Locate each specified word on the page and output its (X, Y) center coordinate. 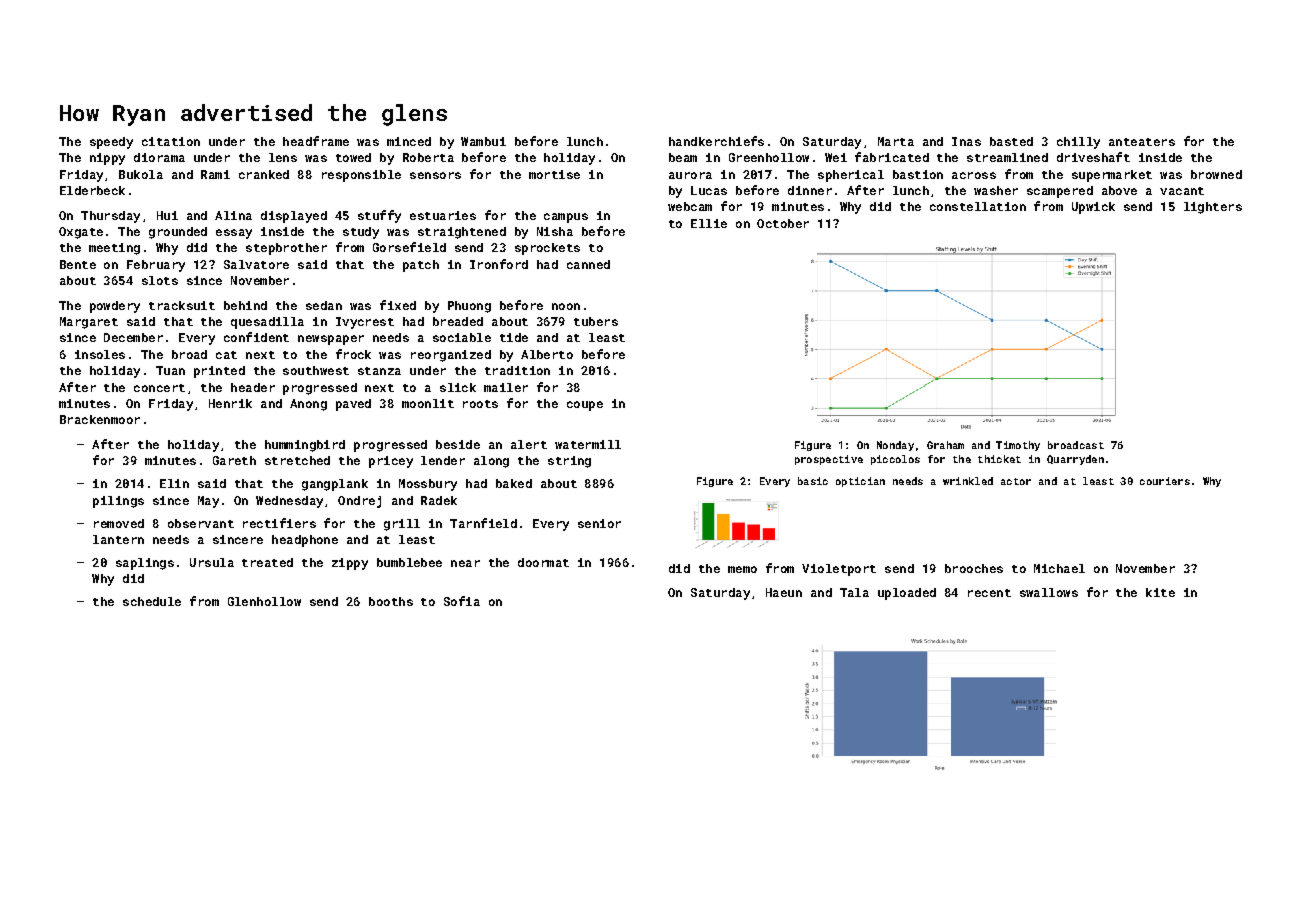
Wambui (483, 141)
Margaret (89, 323)
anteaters (1142, 142)
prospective (829, 460)
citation (171, 141)
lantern (118, 539)
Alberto (547, 354)
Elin (174, 483)
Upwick (1093, 208)
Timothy (1018, 446)
